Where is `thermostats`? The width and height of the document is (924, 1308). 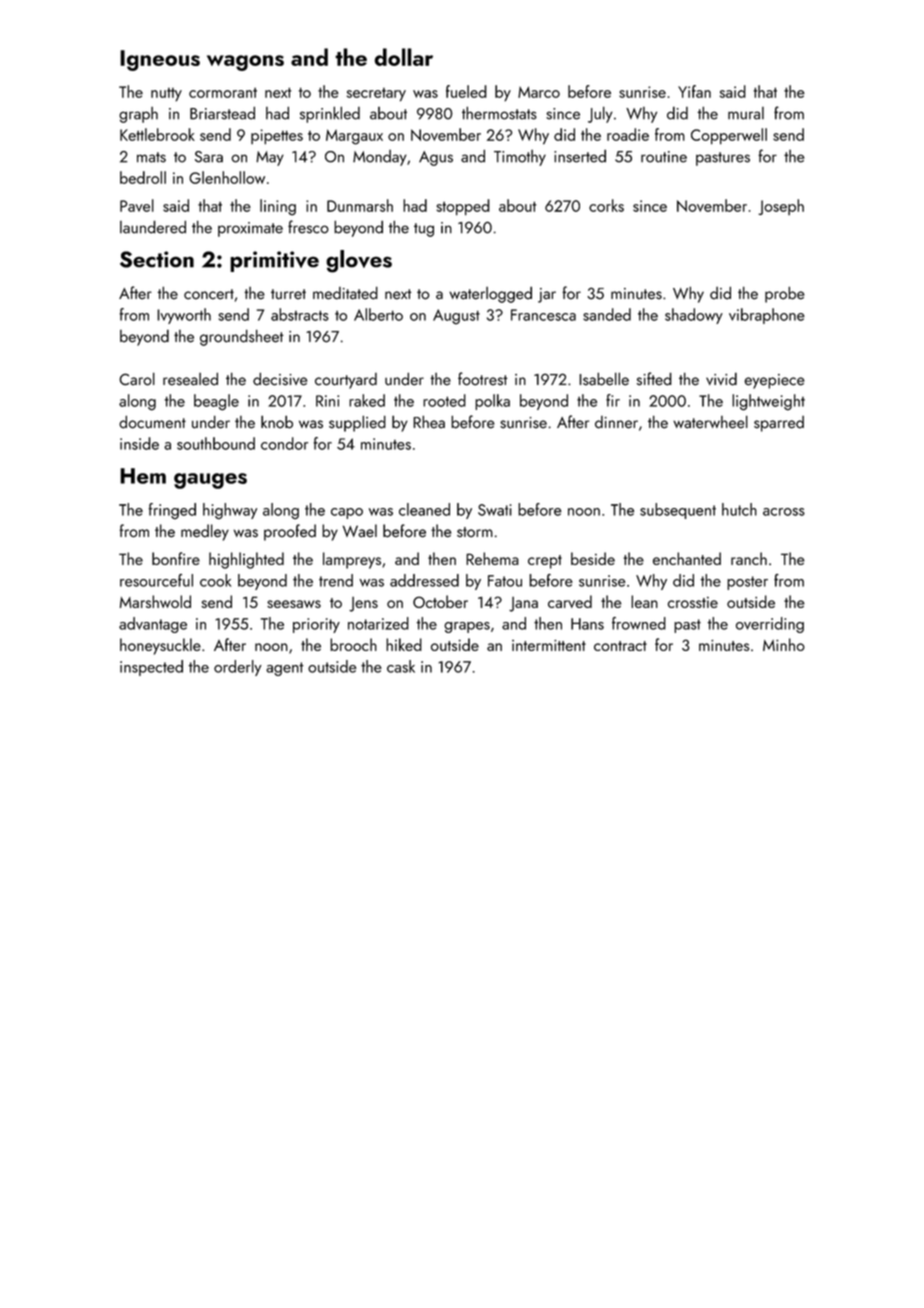
thermostats is located at coordinates (499, 113).
